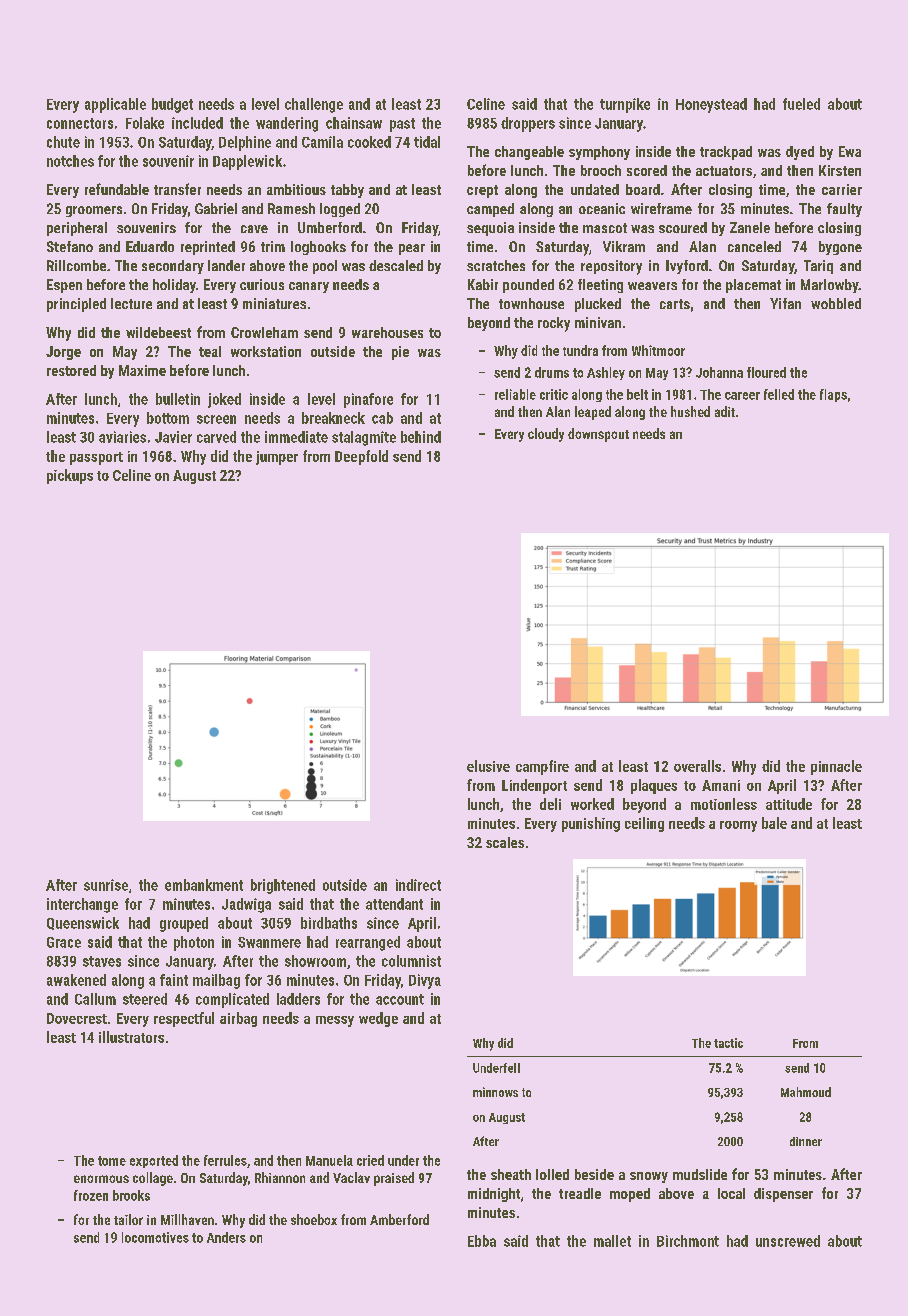  Describe the element at coordinates (700, 1174) in the document. I see `mudslide` at that location.
